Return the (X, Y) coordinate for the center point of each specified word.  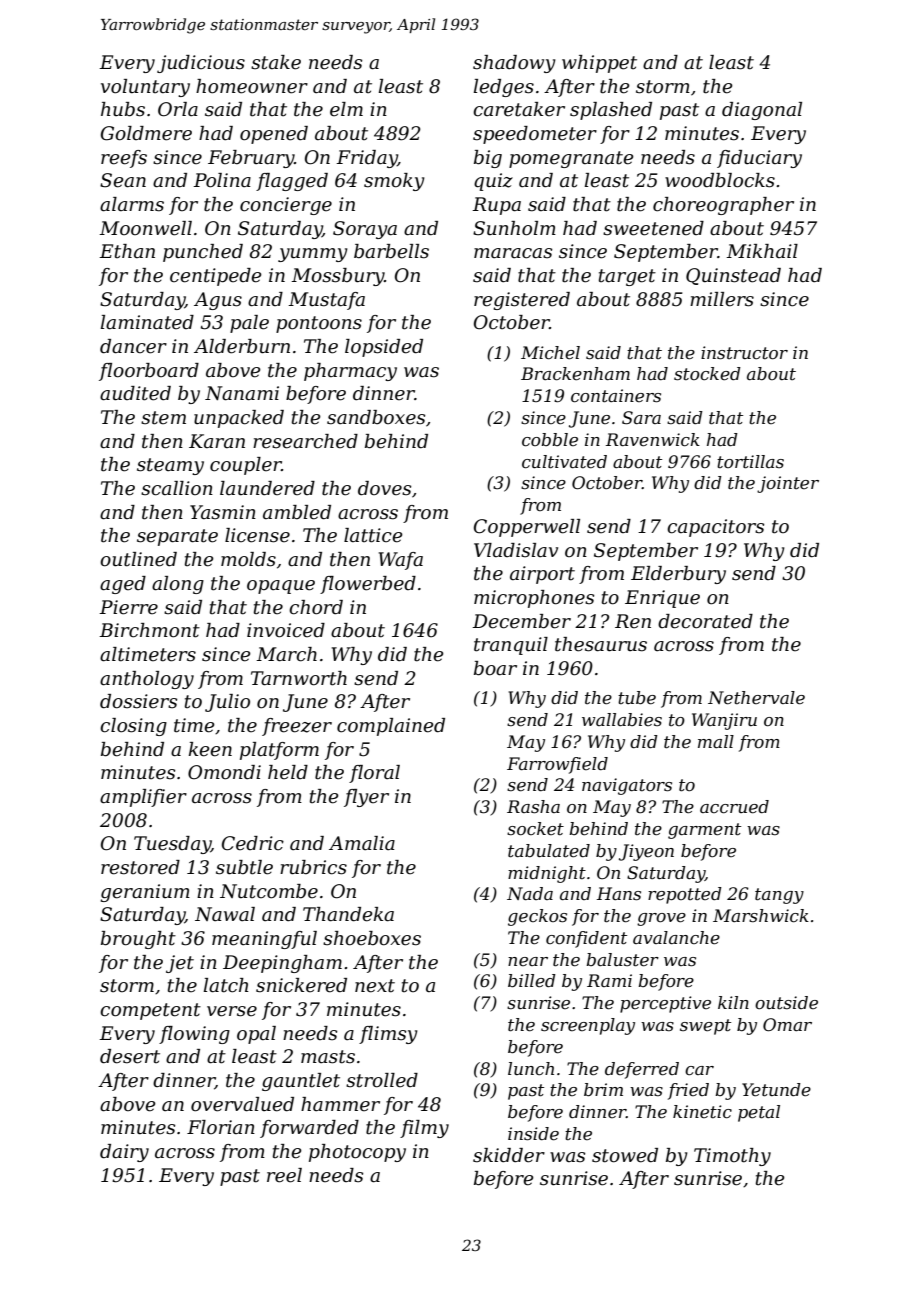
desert (130, 1056)
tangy (779, 896)
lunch (531, 1068)
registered (522, 301)
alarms (132, 204)
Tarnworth (299, 678)
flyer (366, 798)
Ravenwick (653, 440)
